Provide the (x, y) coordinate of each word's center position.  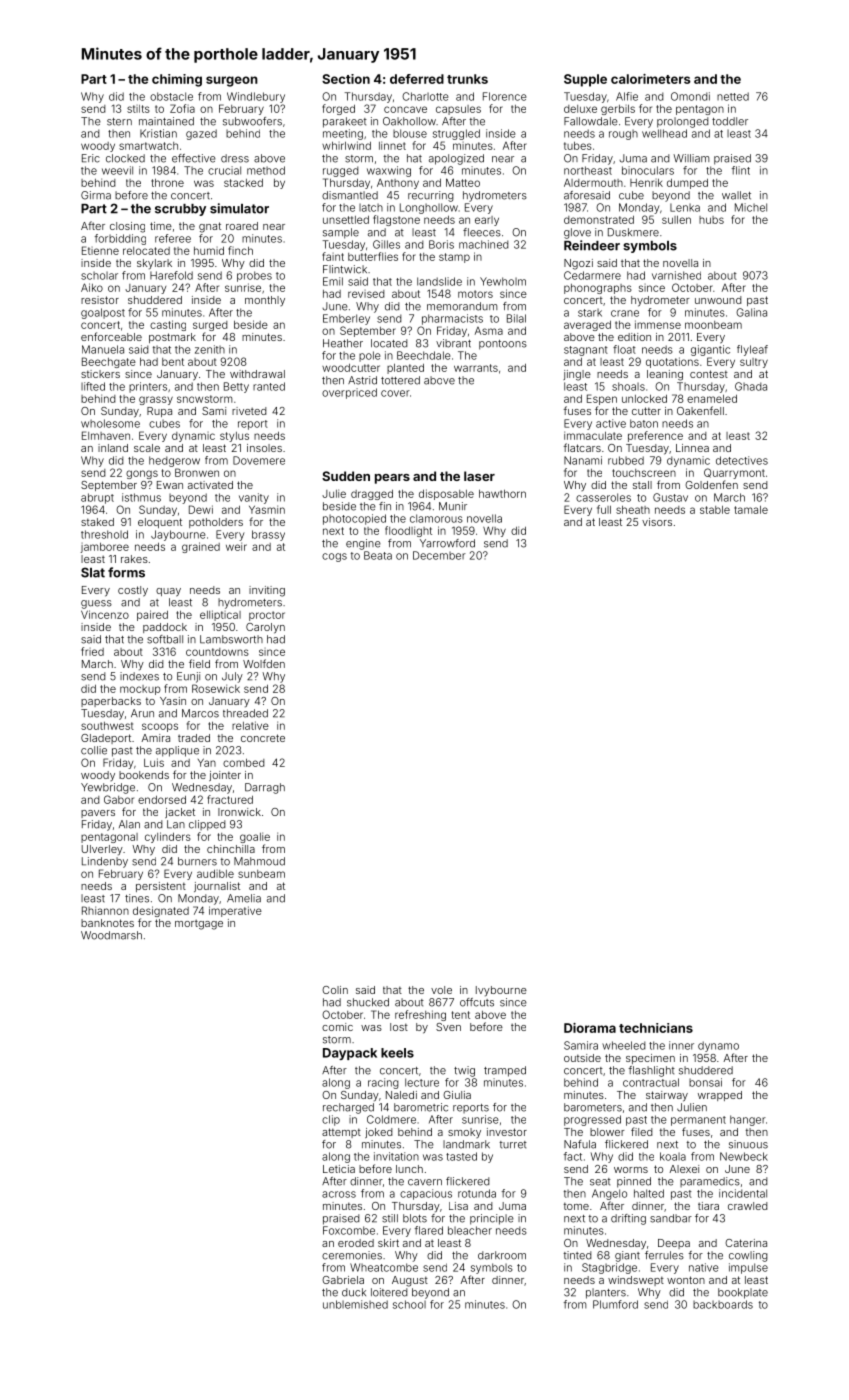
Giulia (457, 1095)
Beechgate (109, 362)
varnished (676, 275)
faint (333, 256)
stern (119, 122)
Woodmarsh (111, 935)
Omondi (690, 96)
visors (657, 522)
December (439, 555)
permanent (698, 1121)
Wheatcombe (384, 1267)
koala (673, 1156)
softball (165, 639)
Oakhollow (409, 121)
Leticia (339, 1169)
